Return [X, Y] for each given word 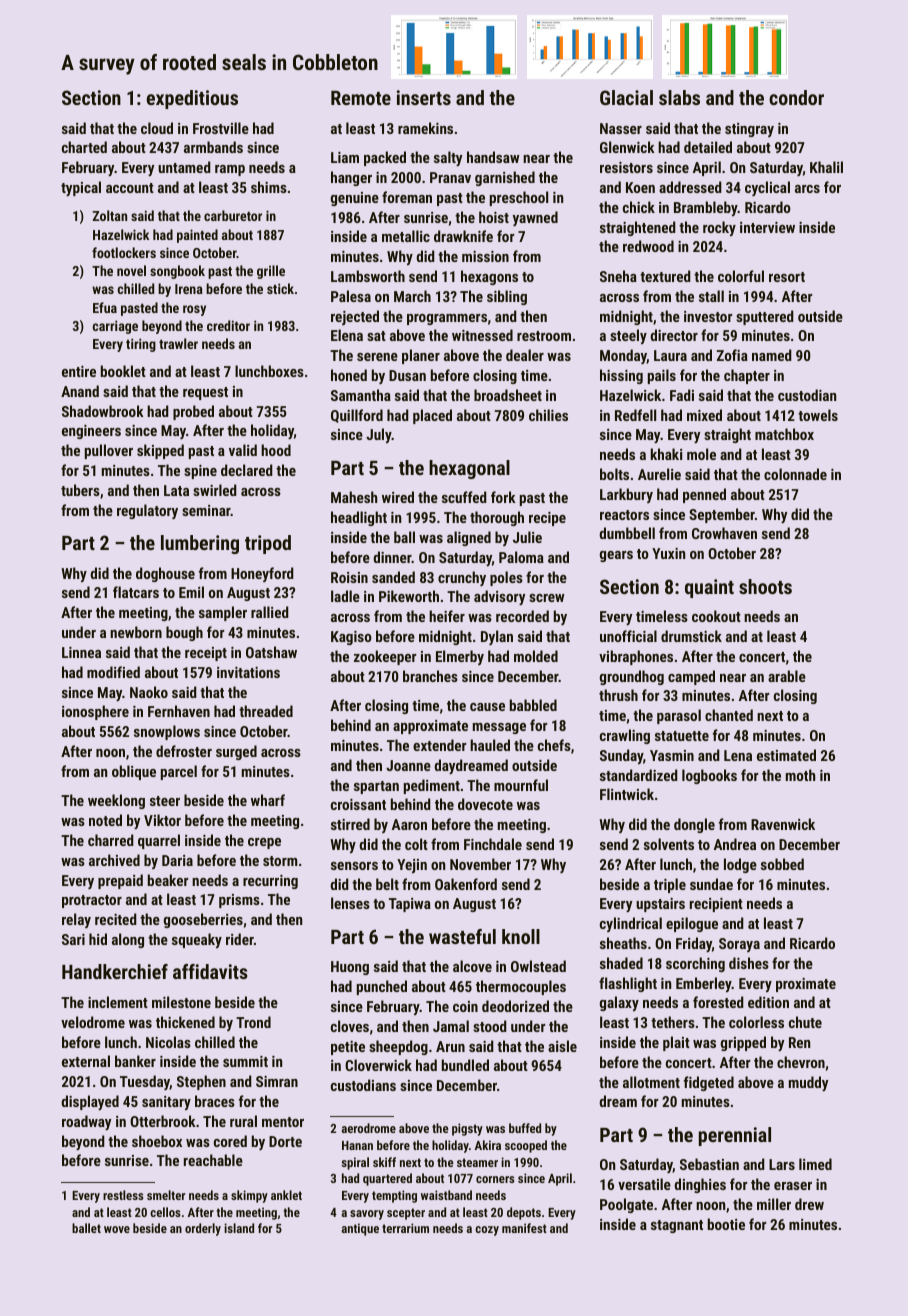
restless [123, 1195]
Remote [361, 98]
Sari [73, 939]
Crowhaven [724, 533]
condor [796, 97]
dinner [392, 557]
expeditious [192, 99]
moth [800, 775]
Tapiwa [410, 905]
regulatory [147, 511]
